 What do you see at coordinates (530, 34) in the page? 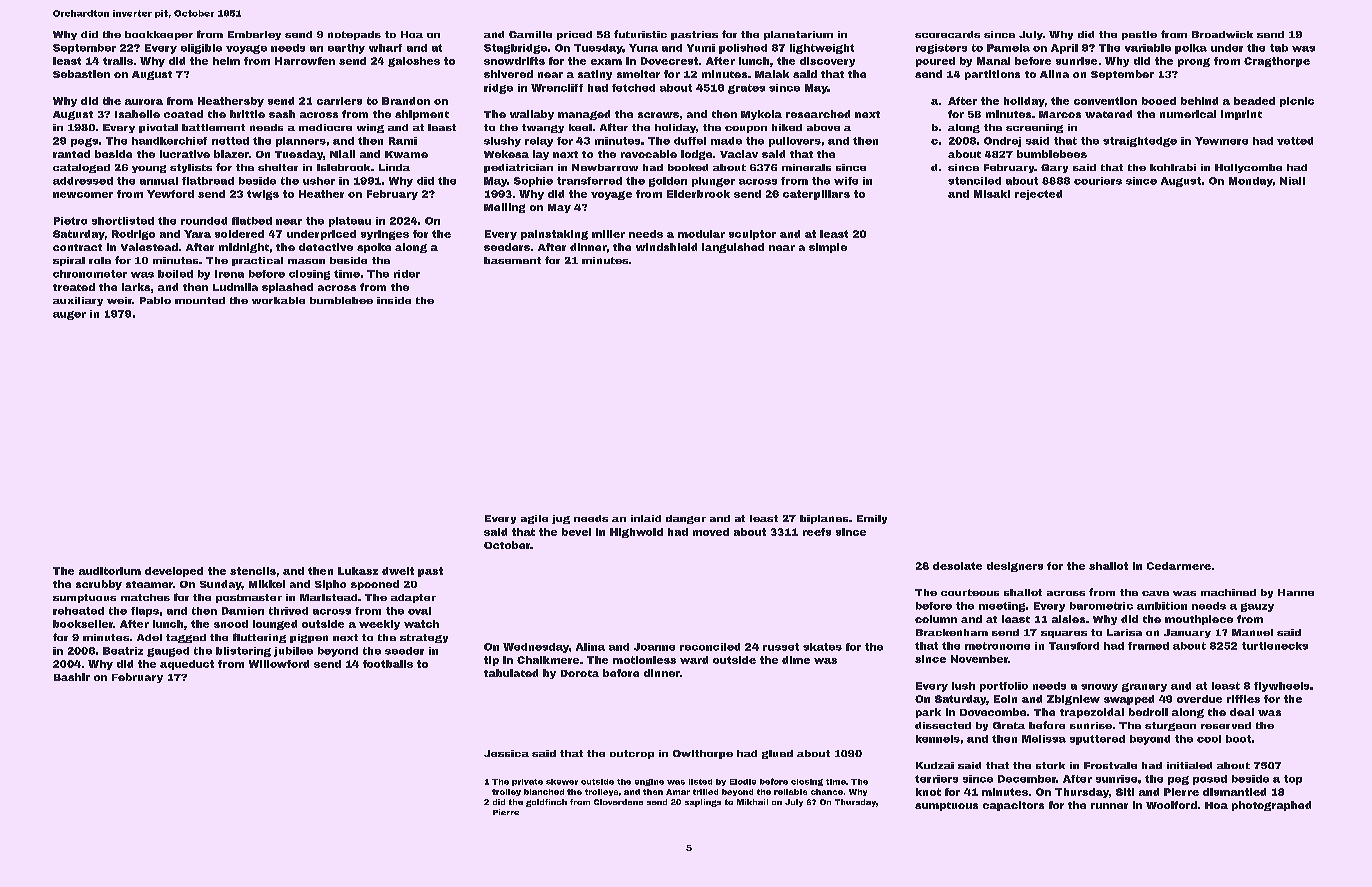
I see `Camille` at bounding box center [530, 34].
